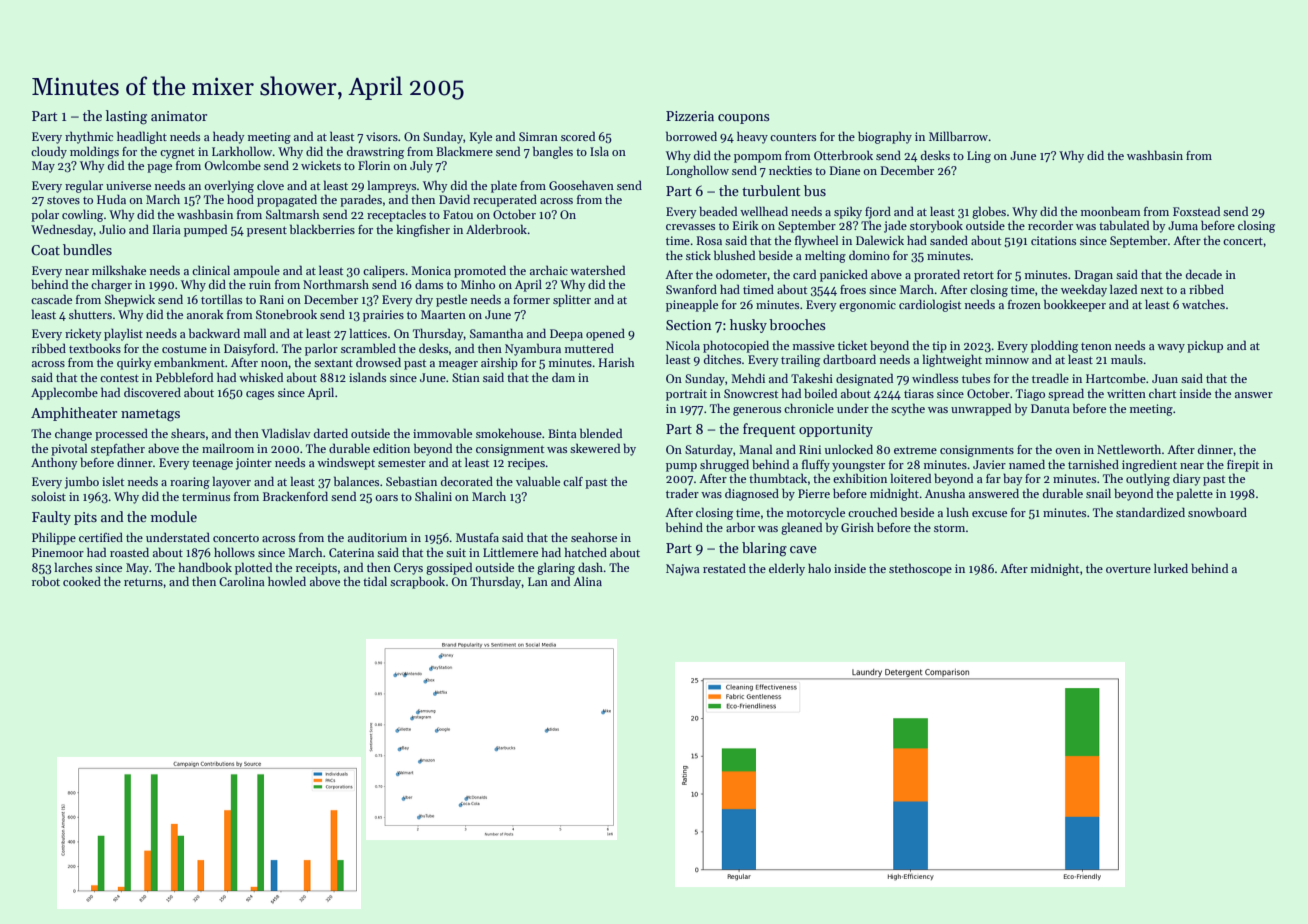 The width and height of the screenshot is (1308, 924). What do you see at coordinates (845, 170) in the screenshot?
I see `Diane` at bounding box center [845, 170].
